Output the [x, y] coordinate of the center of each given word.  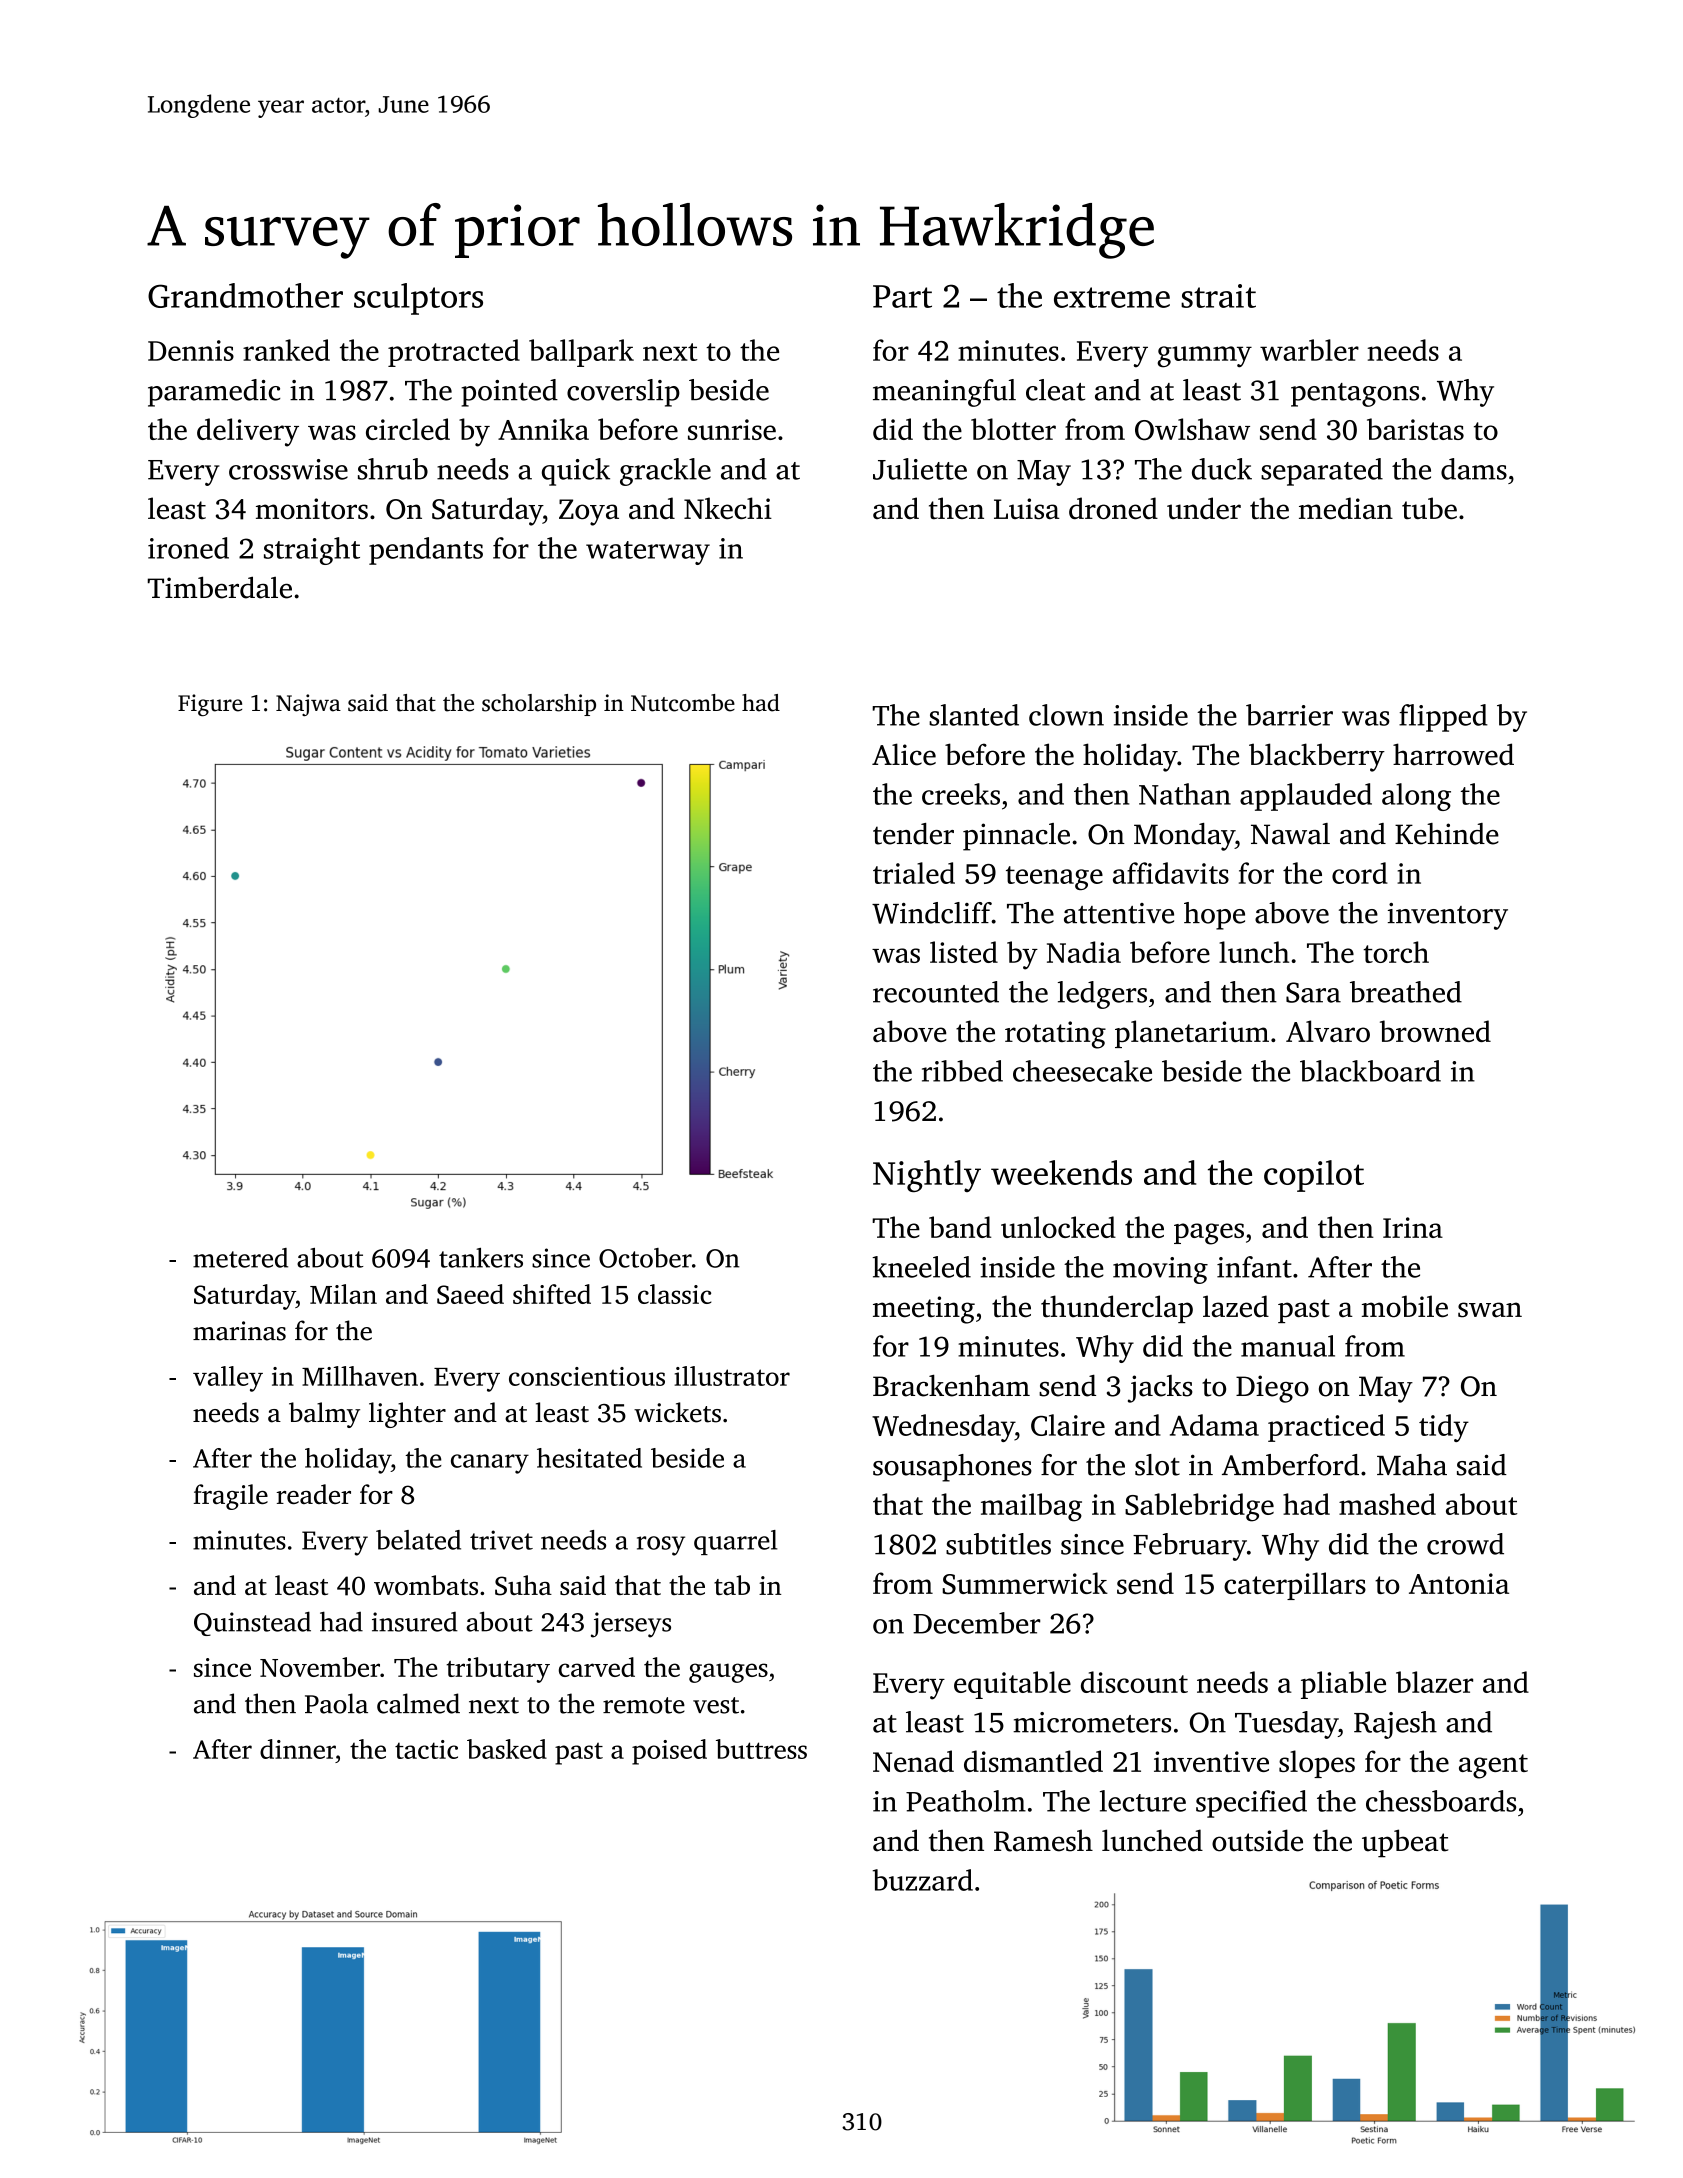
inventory [1448, 916]
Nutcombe [683, 703]
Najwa [308, 705]
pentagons [1355, 395]
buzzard [923, 1880]
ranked [286, 350]
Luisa [1026, 508]
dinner [298, 1749]
